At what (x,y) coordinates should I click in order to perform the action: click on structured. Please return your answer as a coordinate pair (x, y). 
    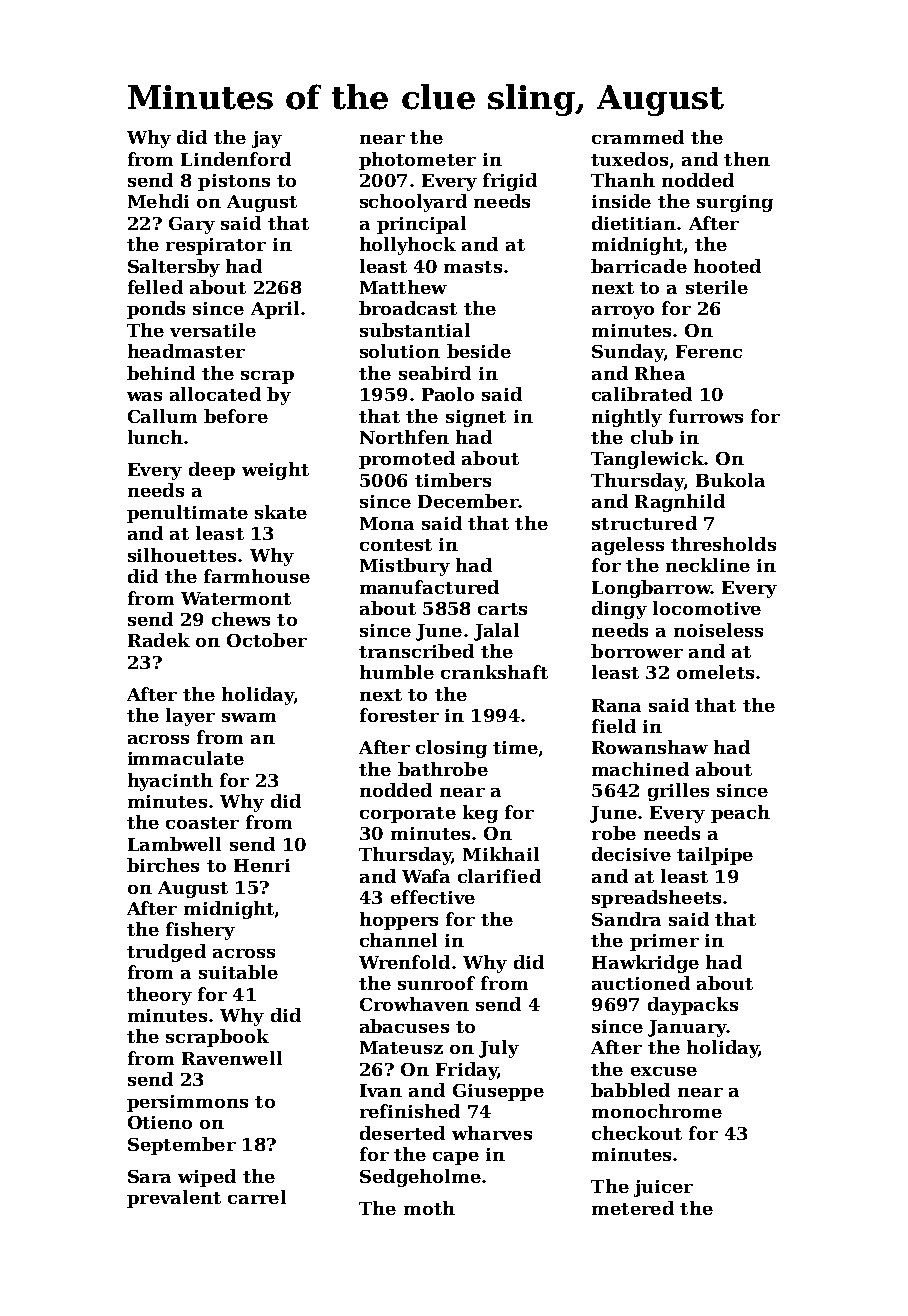
    Looking at the image, I should click on (644, 523).
